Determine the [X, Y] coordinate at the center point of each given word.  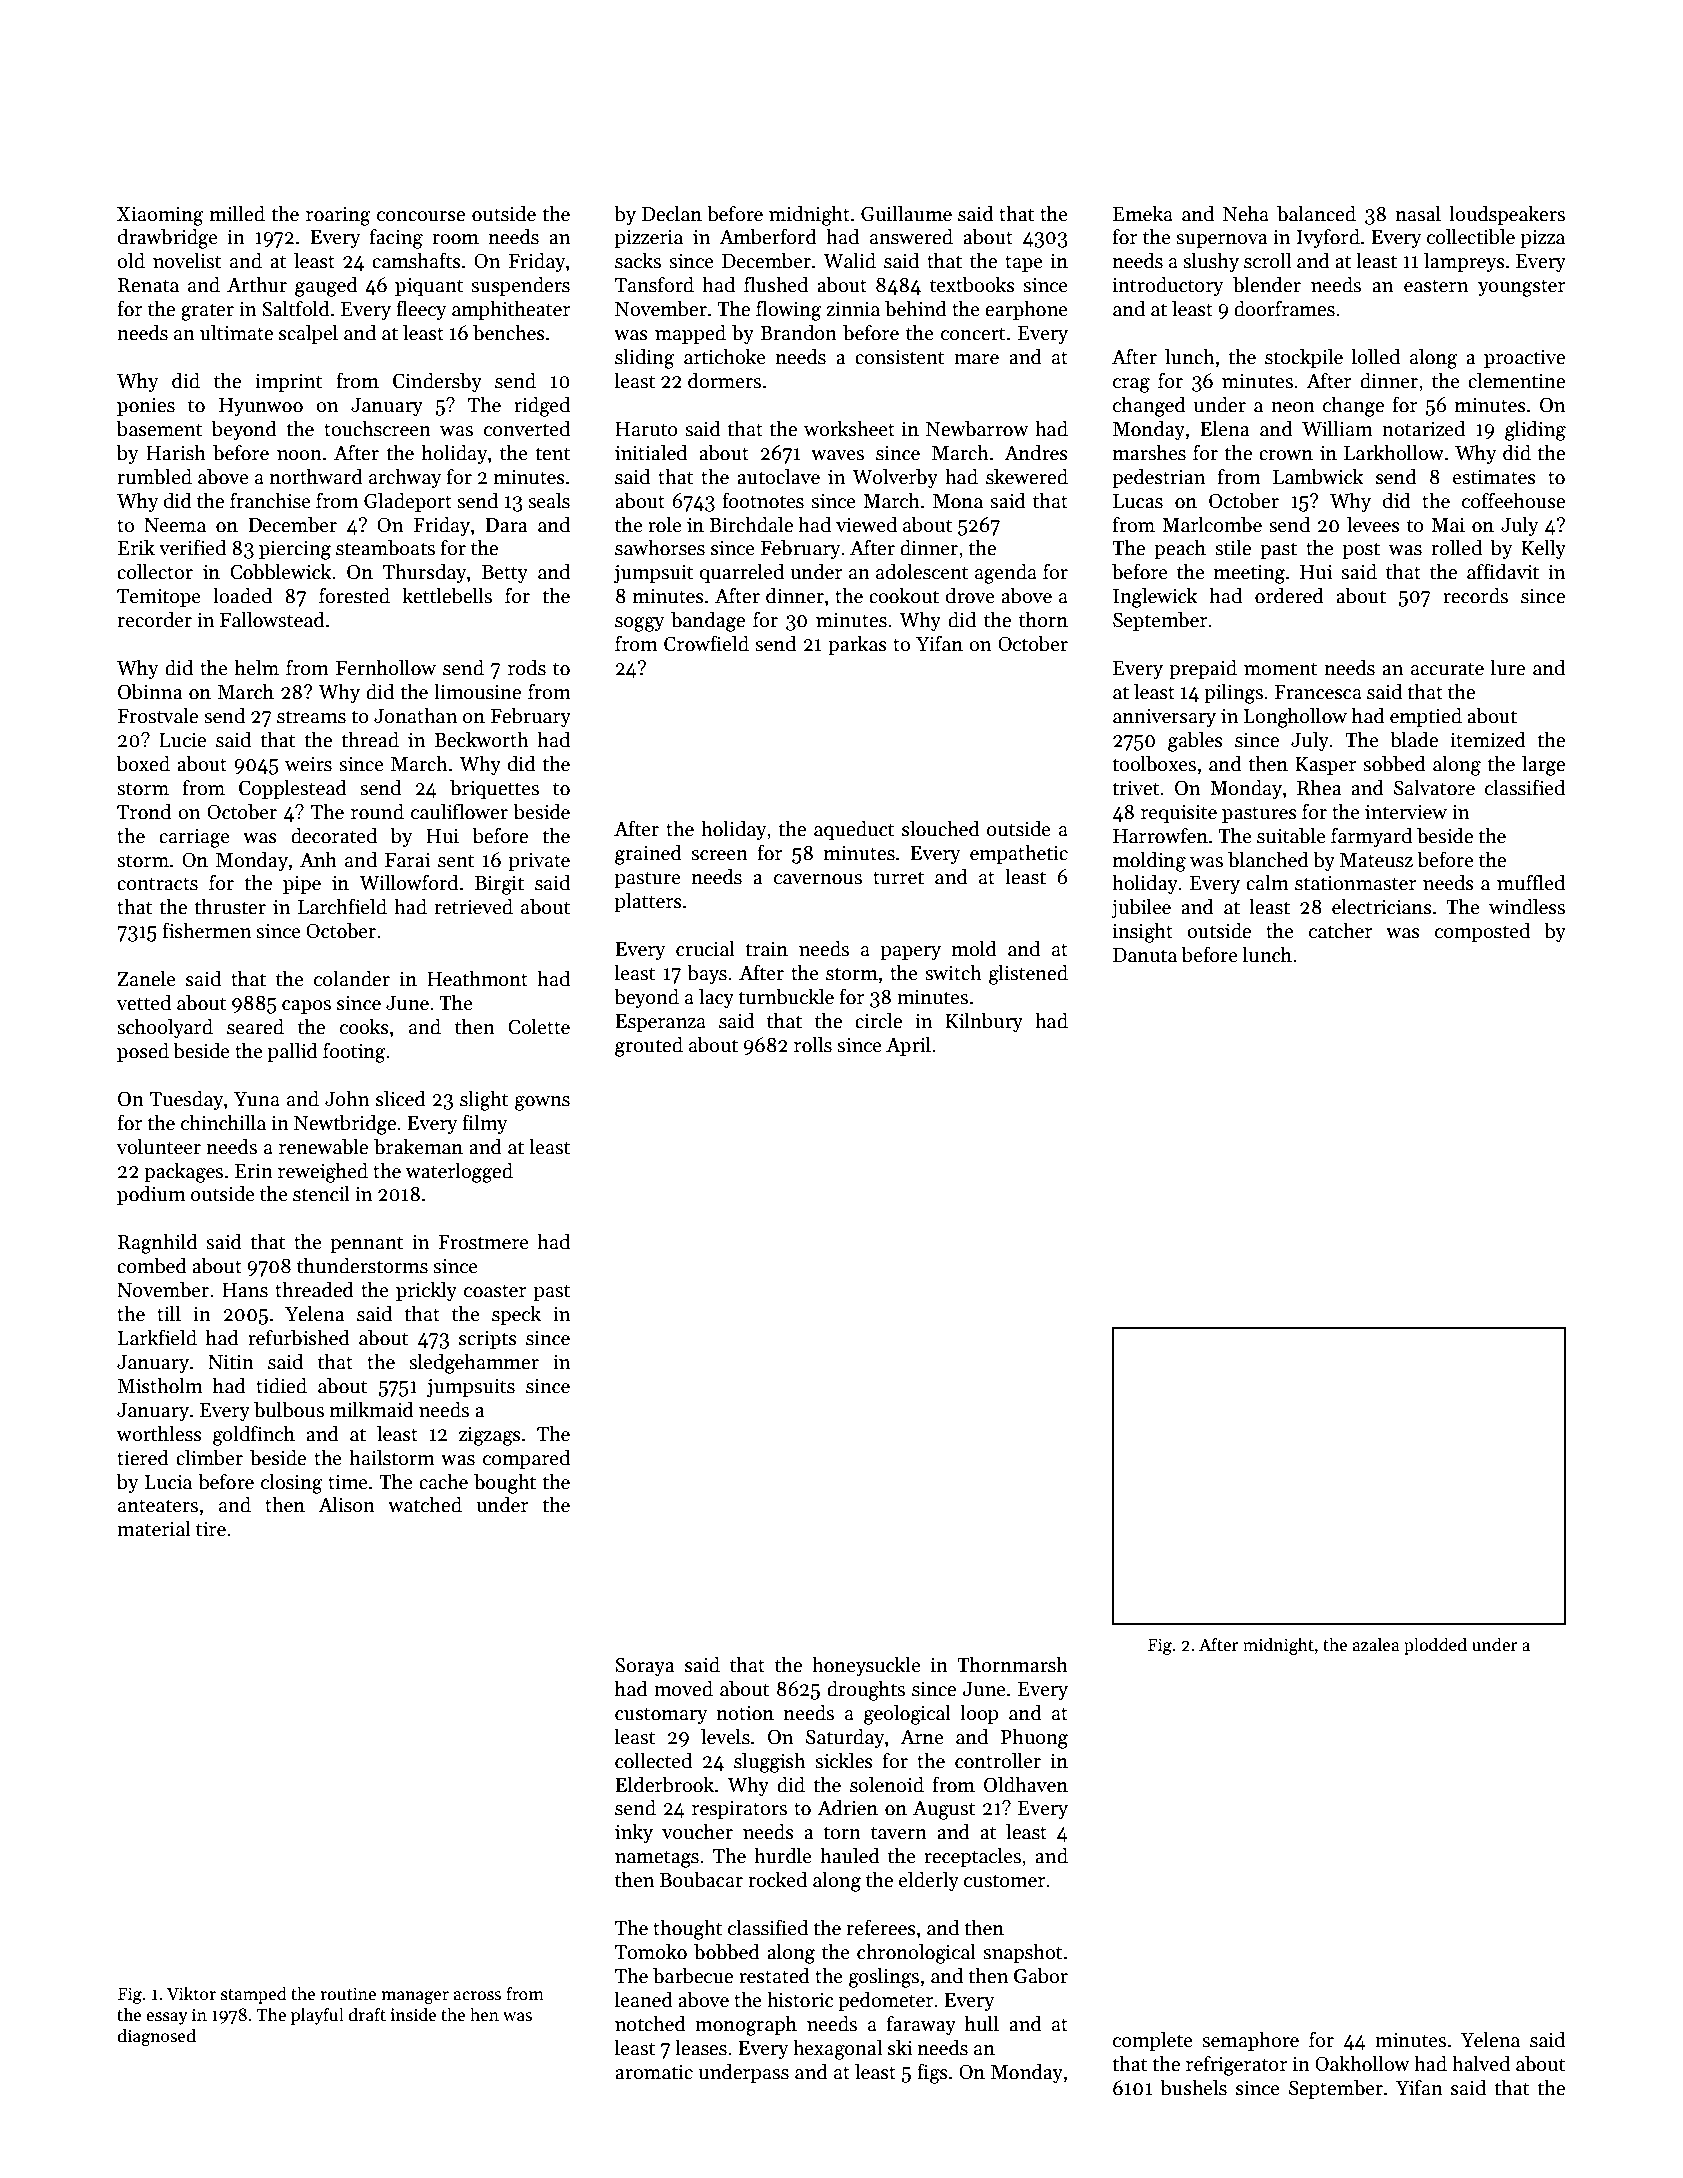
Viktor [191, 1993]
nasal [1418, 213]
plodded [1435, 1646]
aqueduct [854, 830]
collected [653, 1760]
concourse [421, 216]
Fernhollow [386, 667]
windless [1527, 906]
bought [505, 1483]
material [154, 1528]
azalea [1376, 1644]
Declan [672, 213]
